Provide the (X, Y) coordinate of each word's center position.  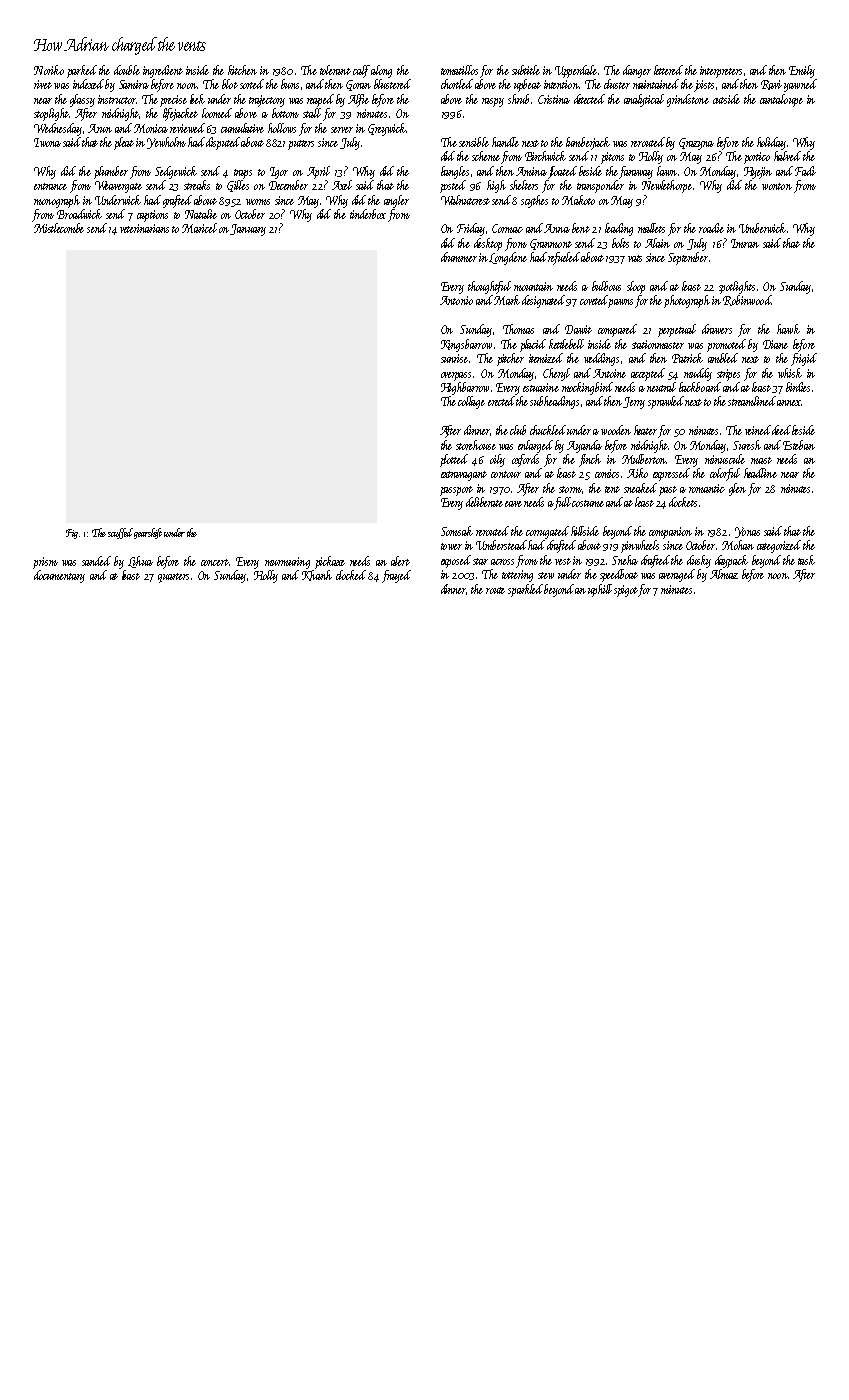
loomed (217, 113)
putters (301, 145)
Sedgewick (176, 172)
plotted (454, 460)
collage (471, 402)
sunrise (454, 358)
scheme (486, 156)
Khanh (317, 575)
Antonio (456, 300)
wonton (777, 186)
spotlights (737, 287)
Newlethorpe (667, 186)
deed (781, 430)
